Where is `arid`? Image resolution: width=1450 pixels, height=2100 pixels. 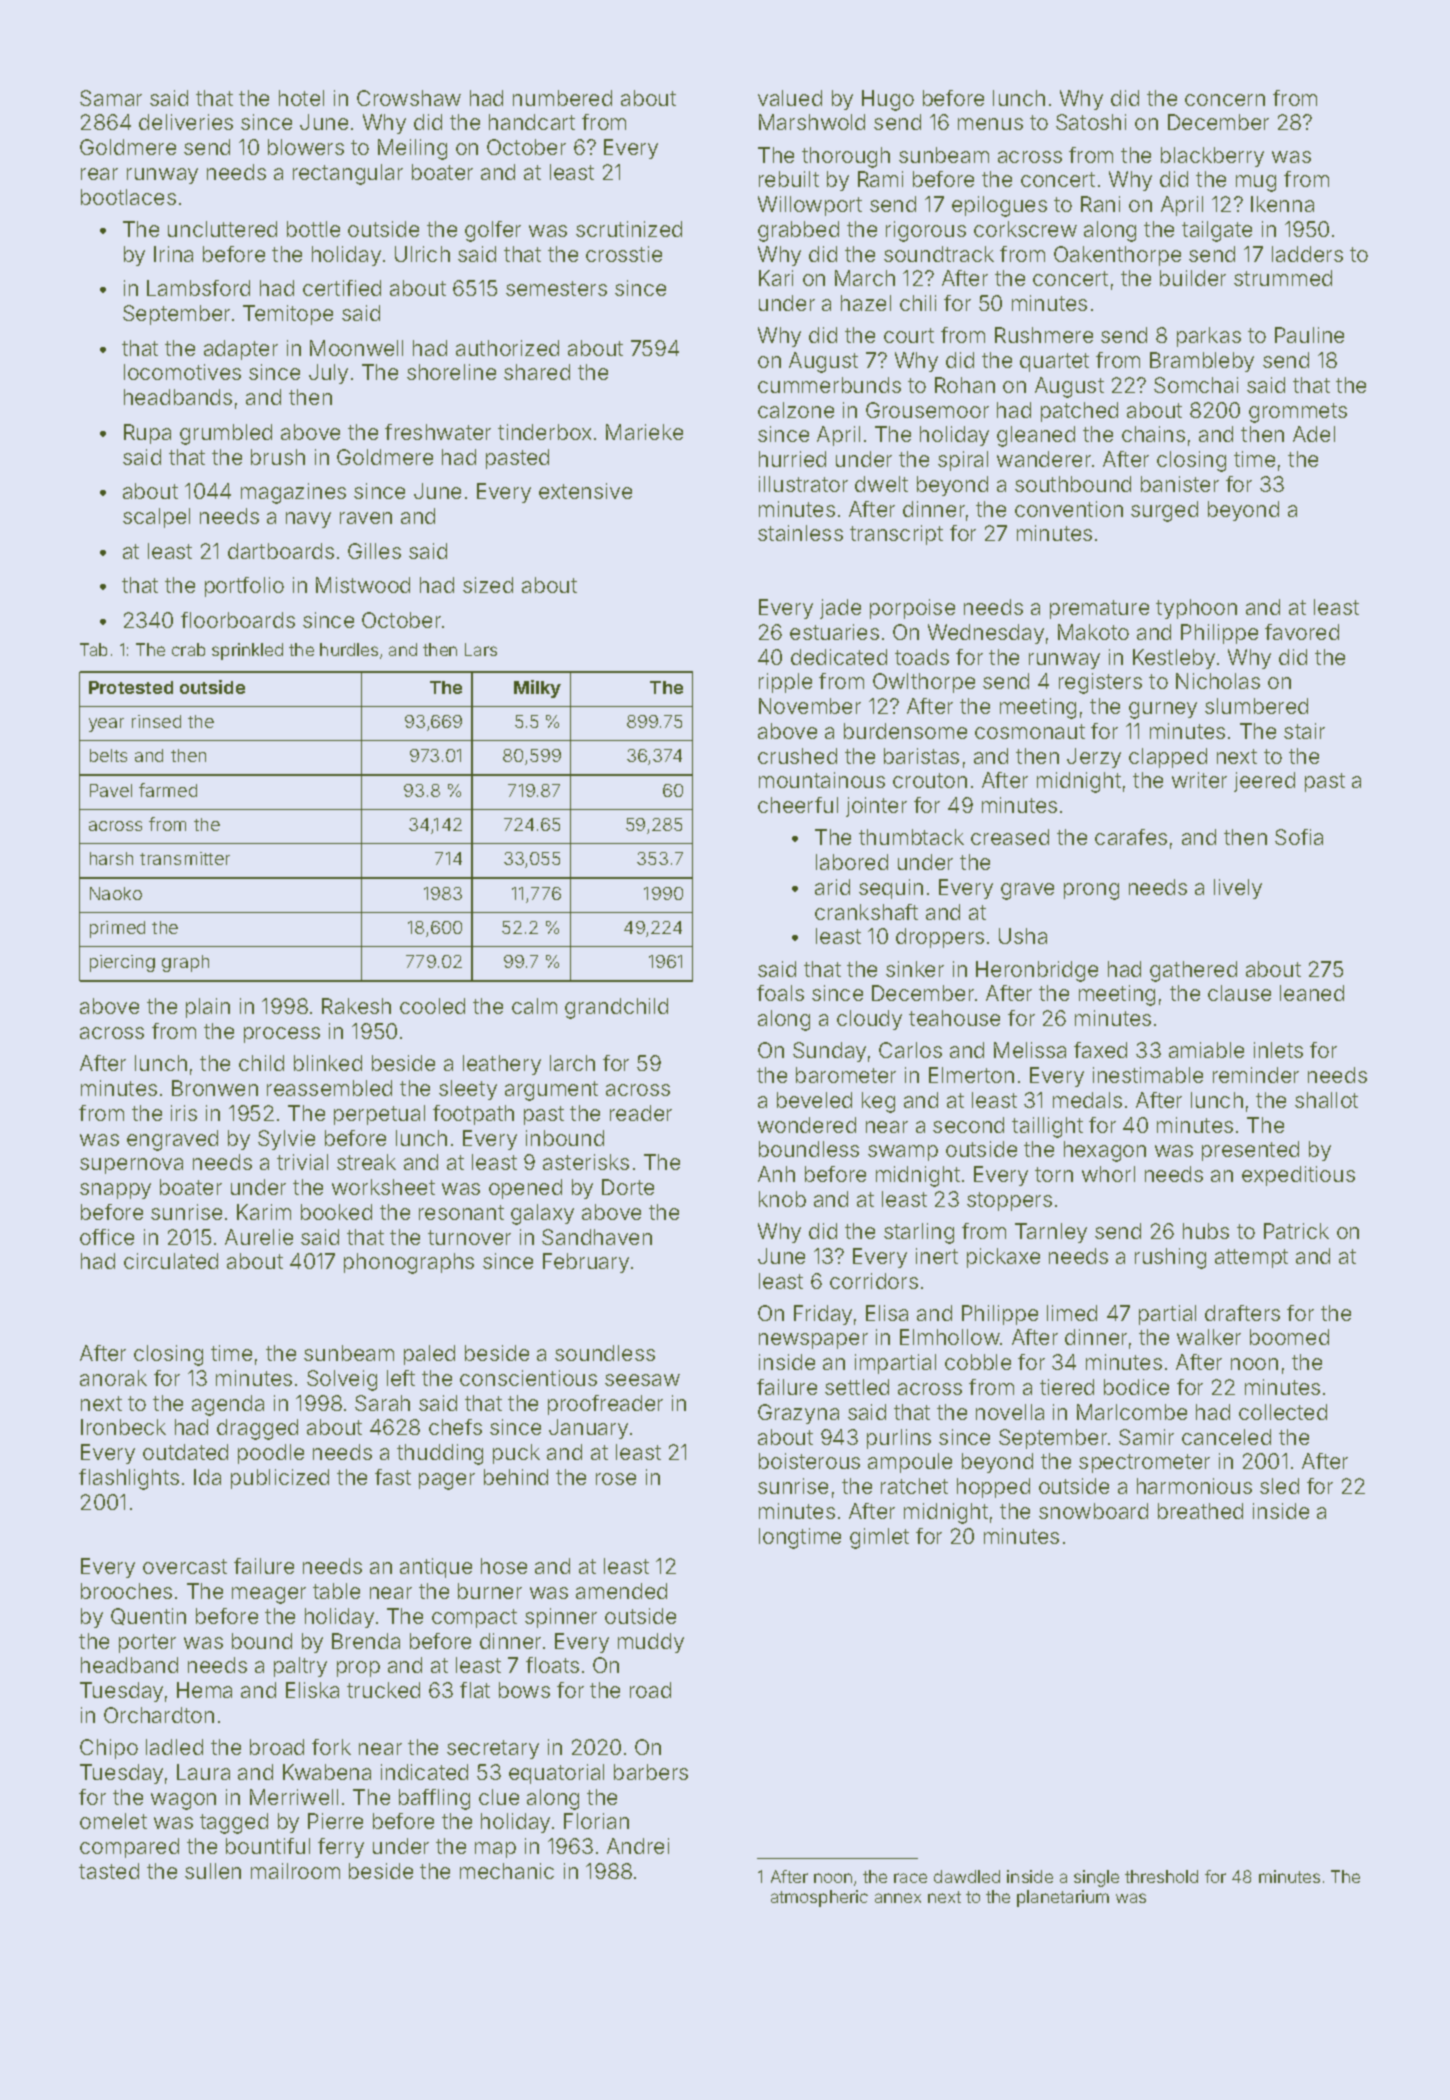 arid is located at coordinates (832, 887).
